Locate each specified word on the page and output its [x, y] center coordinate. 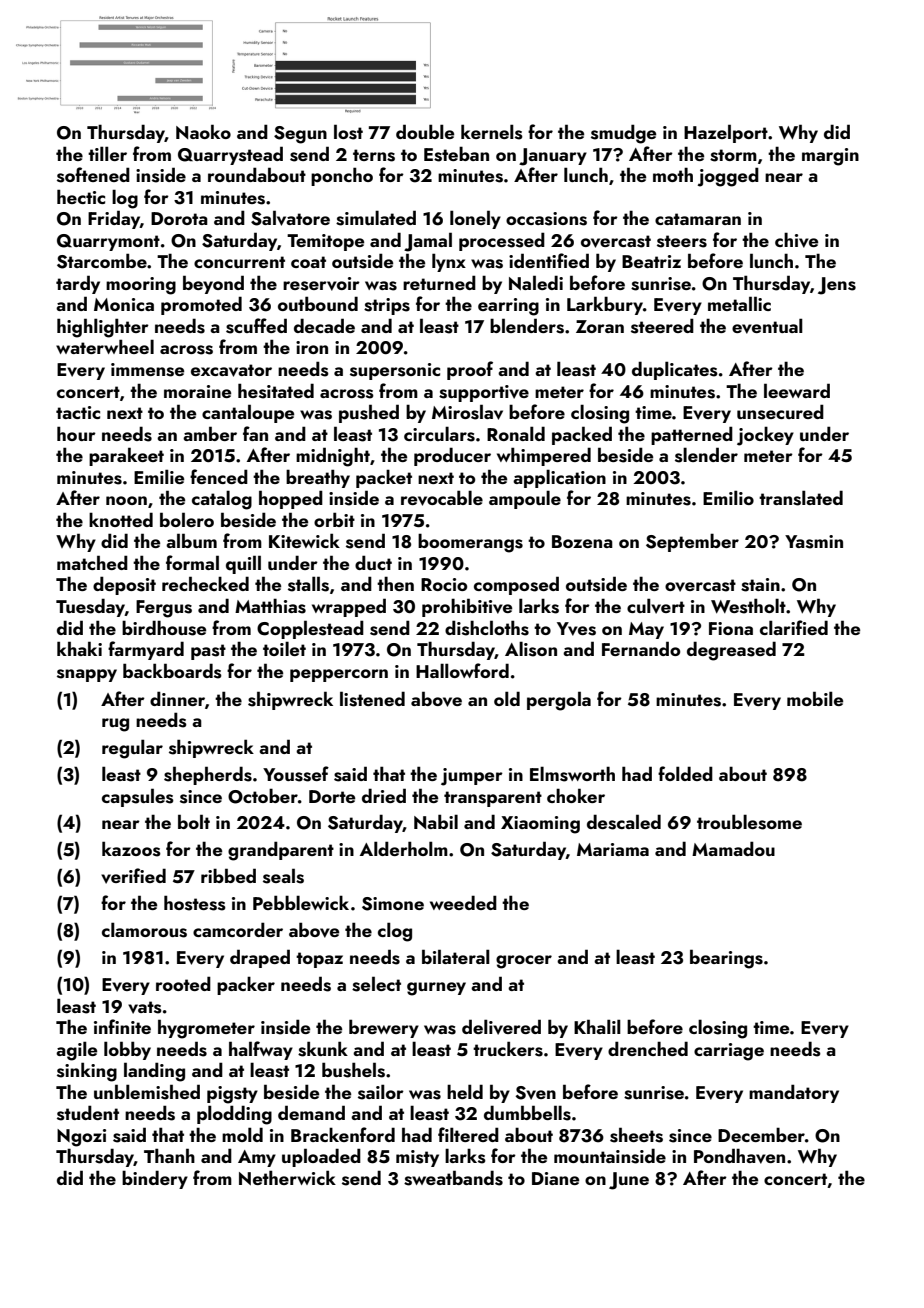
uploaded [321, 1157]
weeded [463, 902]
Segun [300, 135]
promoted [201, 305]
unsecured [780, 412]
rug [115, 725]
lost [348, 132]
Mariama [613, 849]
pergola [559, 701]
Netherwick [287, 1177]
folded [685, 773]
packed [582, 435]
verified [133, 876]
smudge [623, 134]
